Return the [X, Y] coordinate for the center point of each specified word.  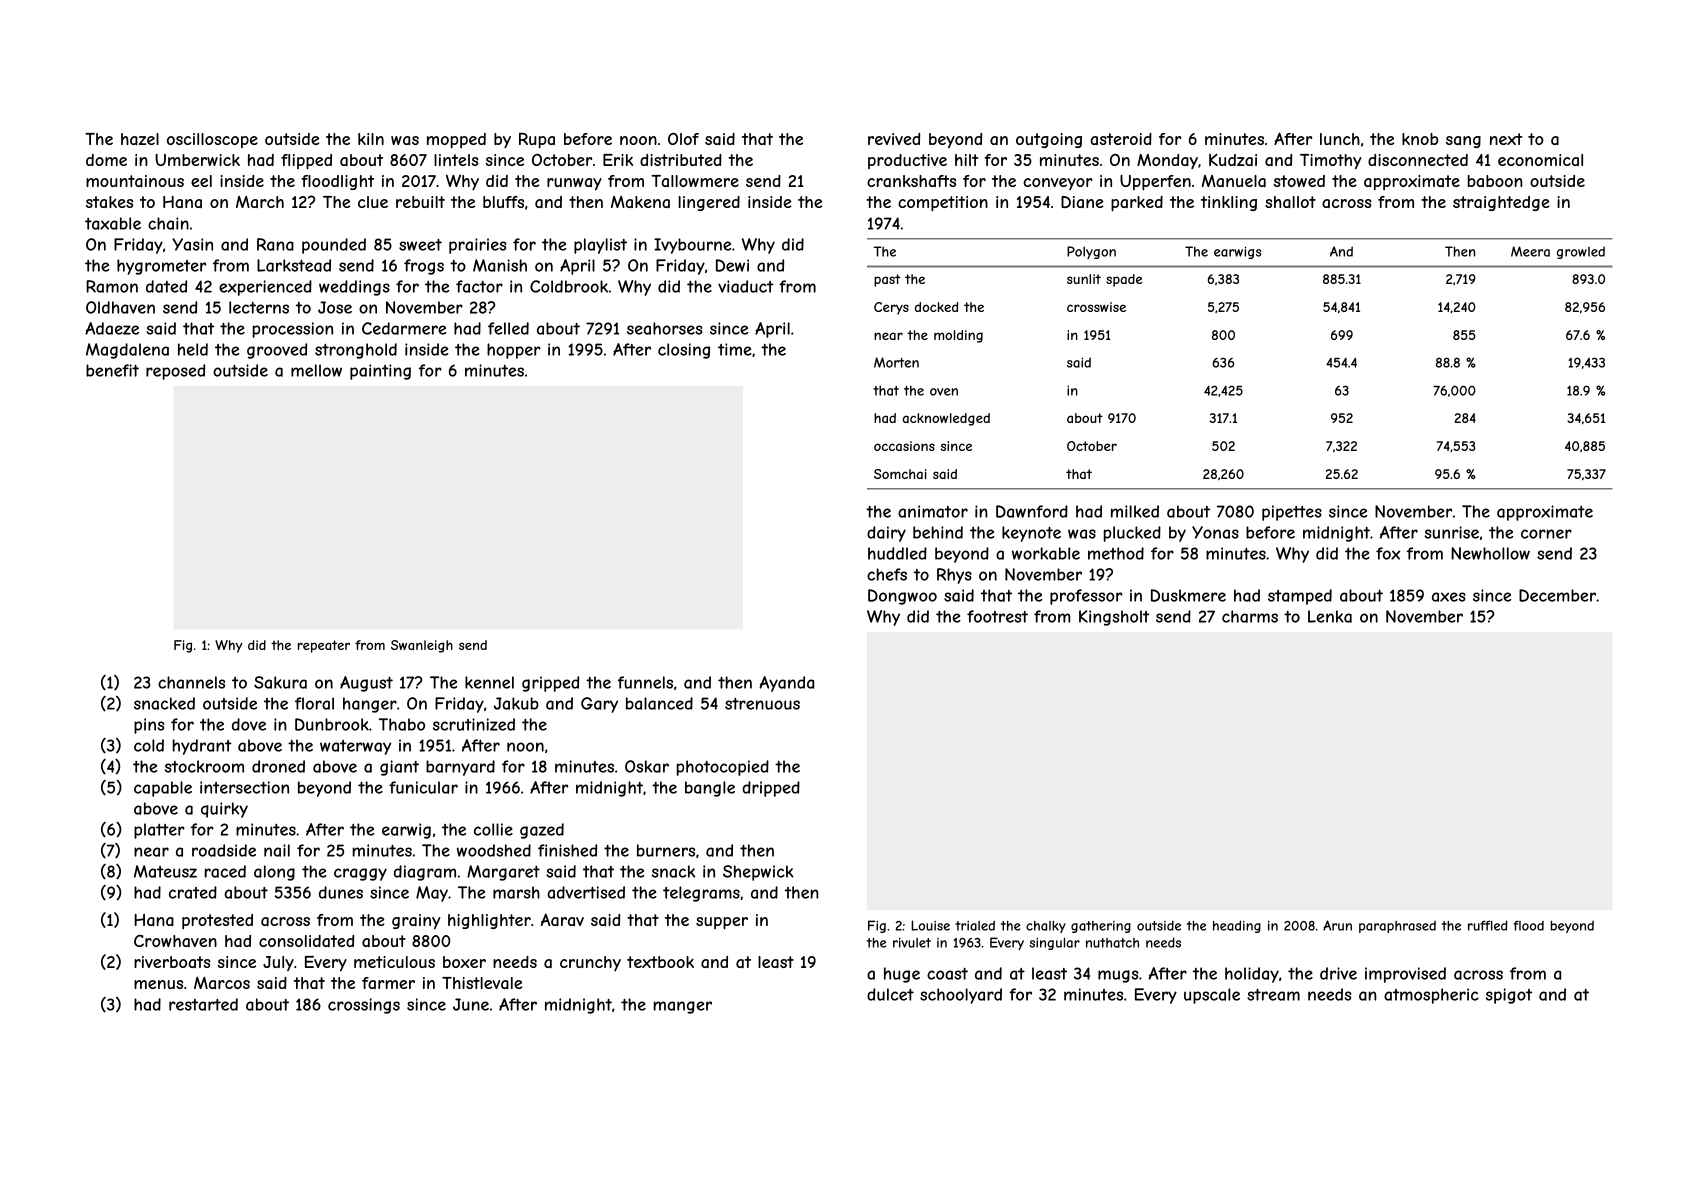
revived [894, 139]
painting [380, 372]
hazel [140, 139]
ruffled [1488, 925]
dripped [771, 789]
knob [1420, 139]
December [1557, 595]
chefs [887, 574]
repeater [324, 646]
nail [277, 850]
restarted [203, 1004]
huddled [897, 553]
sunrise [1451, 532]
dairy [886, 534]
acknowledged [946, 419]
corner [1546, 534]
